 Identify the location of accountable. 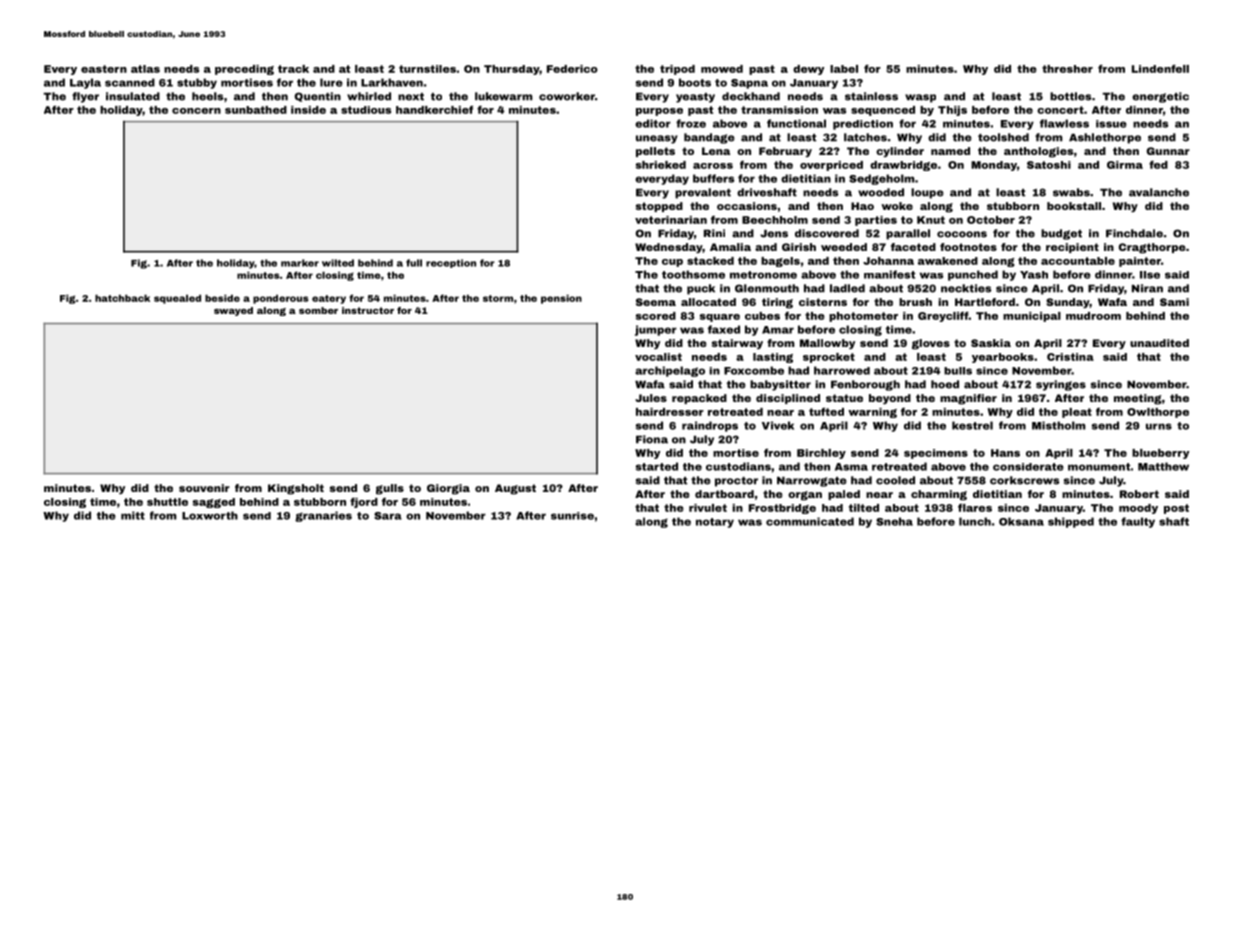
(1078, 261).
